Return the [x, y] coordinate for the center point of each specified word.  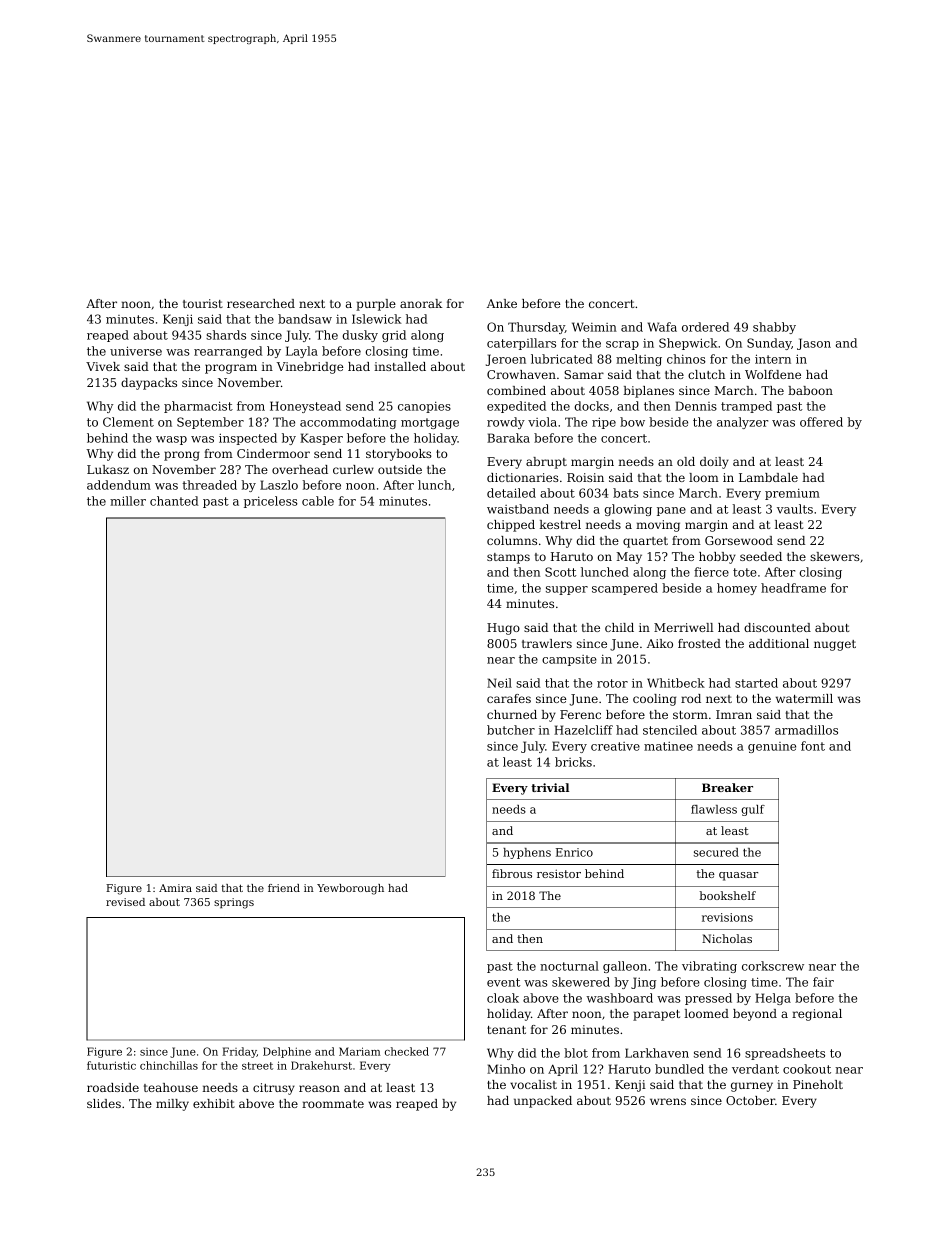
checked [407, 1051]
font [813, 746]
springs [234, 903]
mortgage [430, 423]
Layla [302, 352]
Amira [175, 888]
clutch [706, 374]
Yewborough [350, 889]
